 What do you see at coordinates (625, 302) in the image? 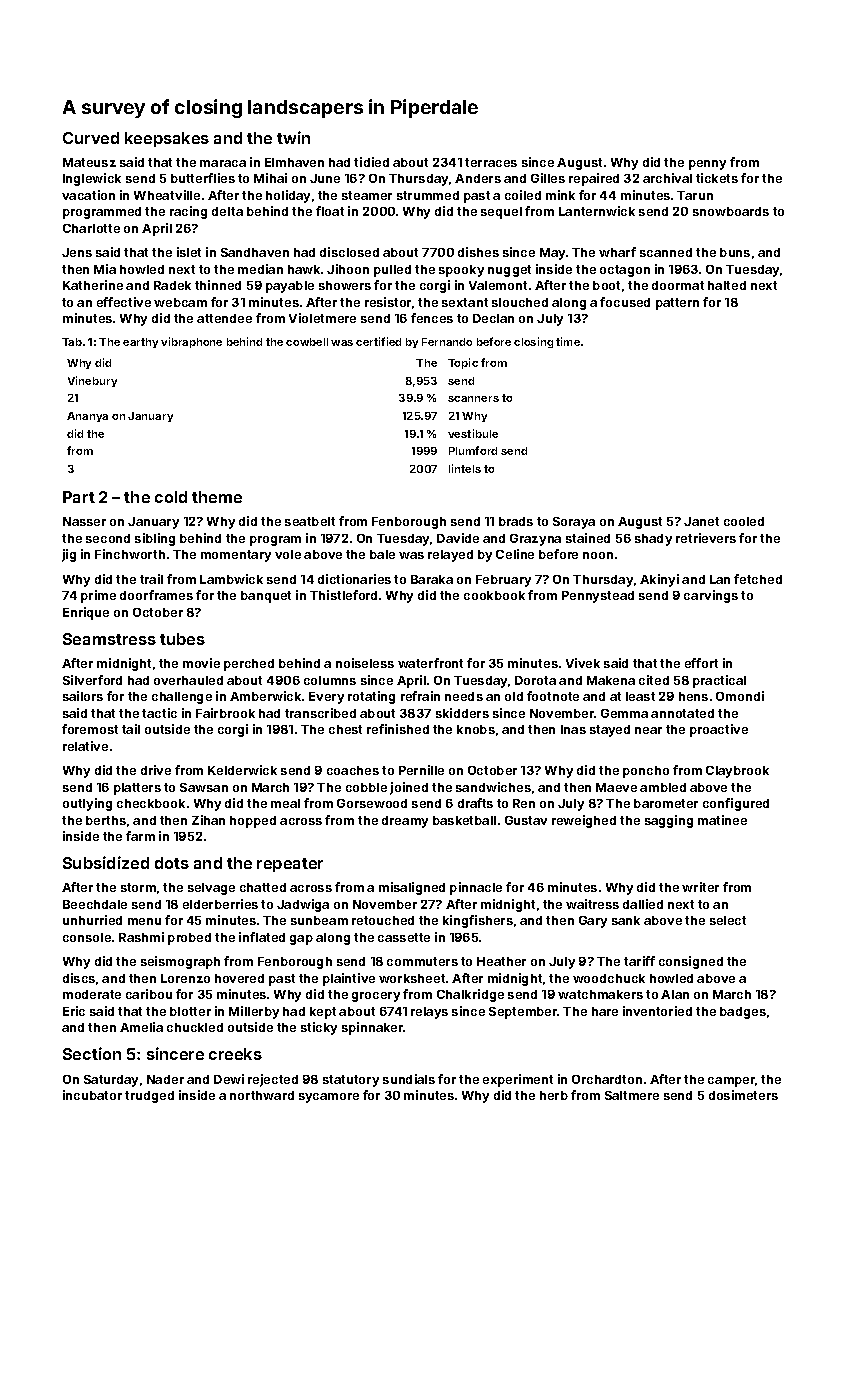
I see `focused` at bounding box center [625, 302].
